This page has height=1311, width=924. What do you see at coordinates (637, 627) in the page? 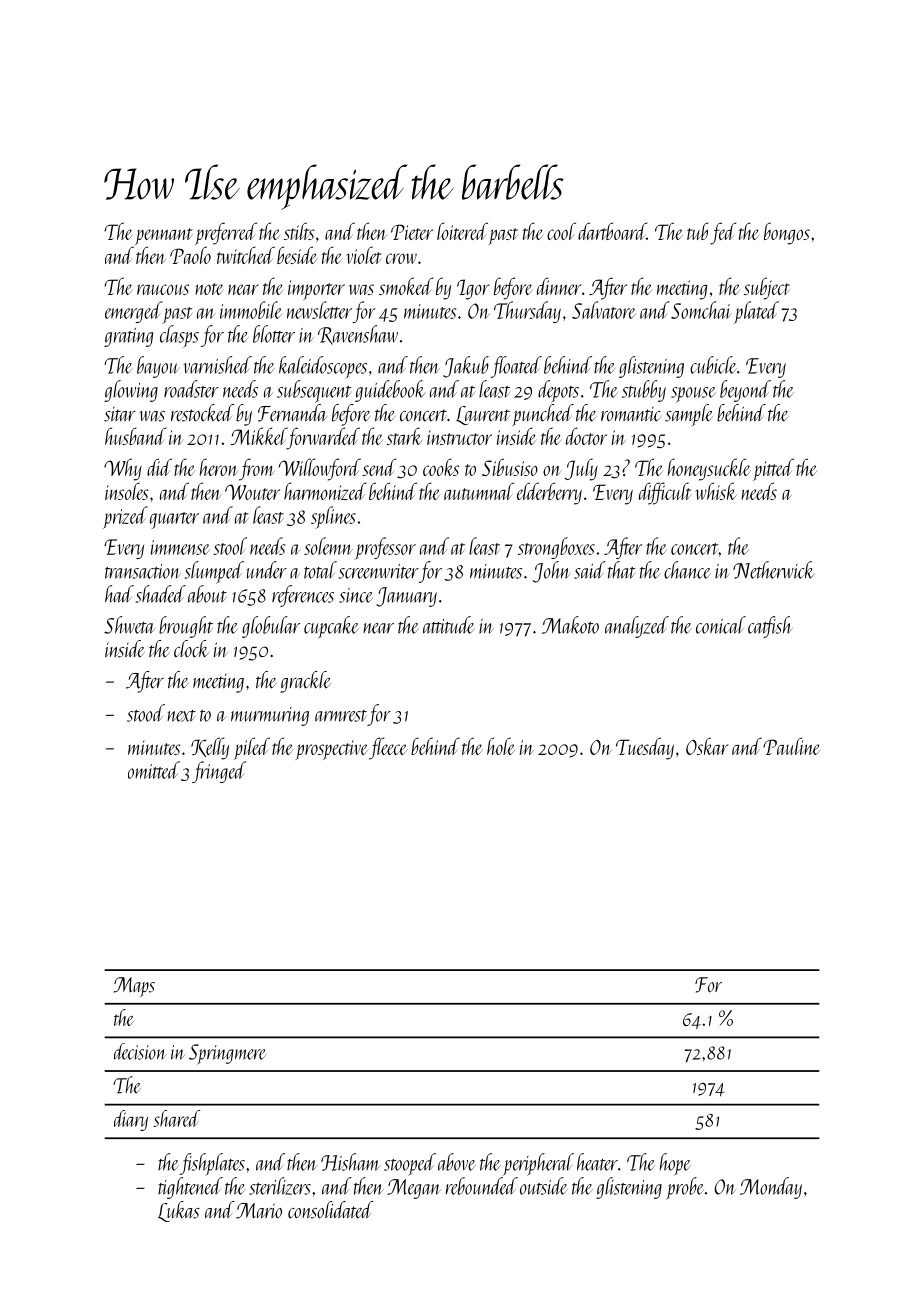
I see `analyzed` at bounding box center [637, 627].
